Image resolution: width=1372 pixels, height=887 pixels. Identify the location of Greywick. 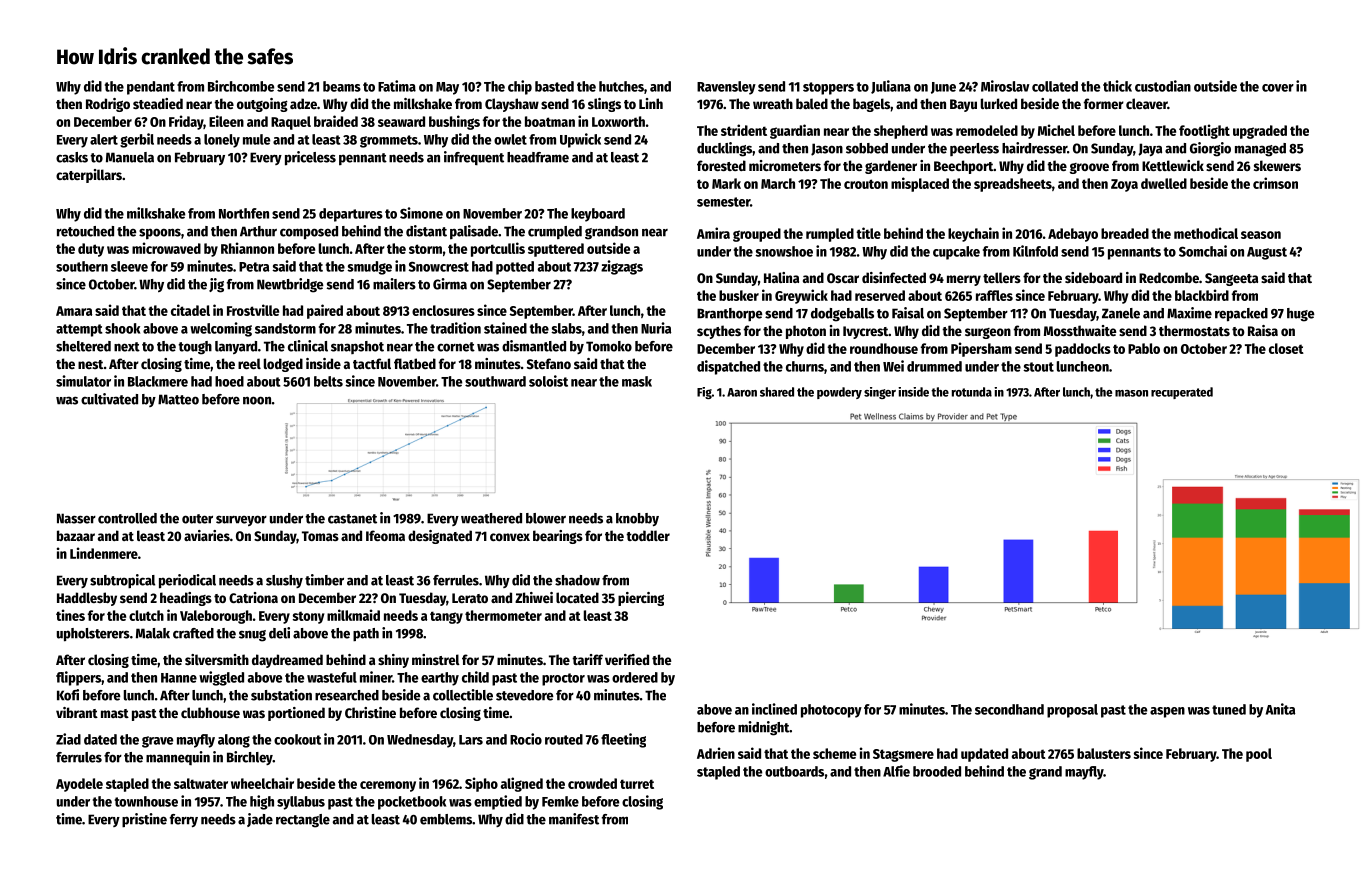
(801, 296).
